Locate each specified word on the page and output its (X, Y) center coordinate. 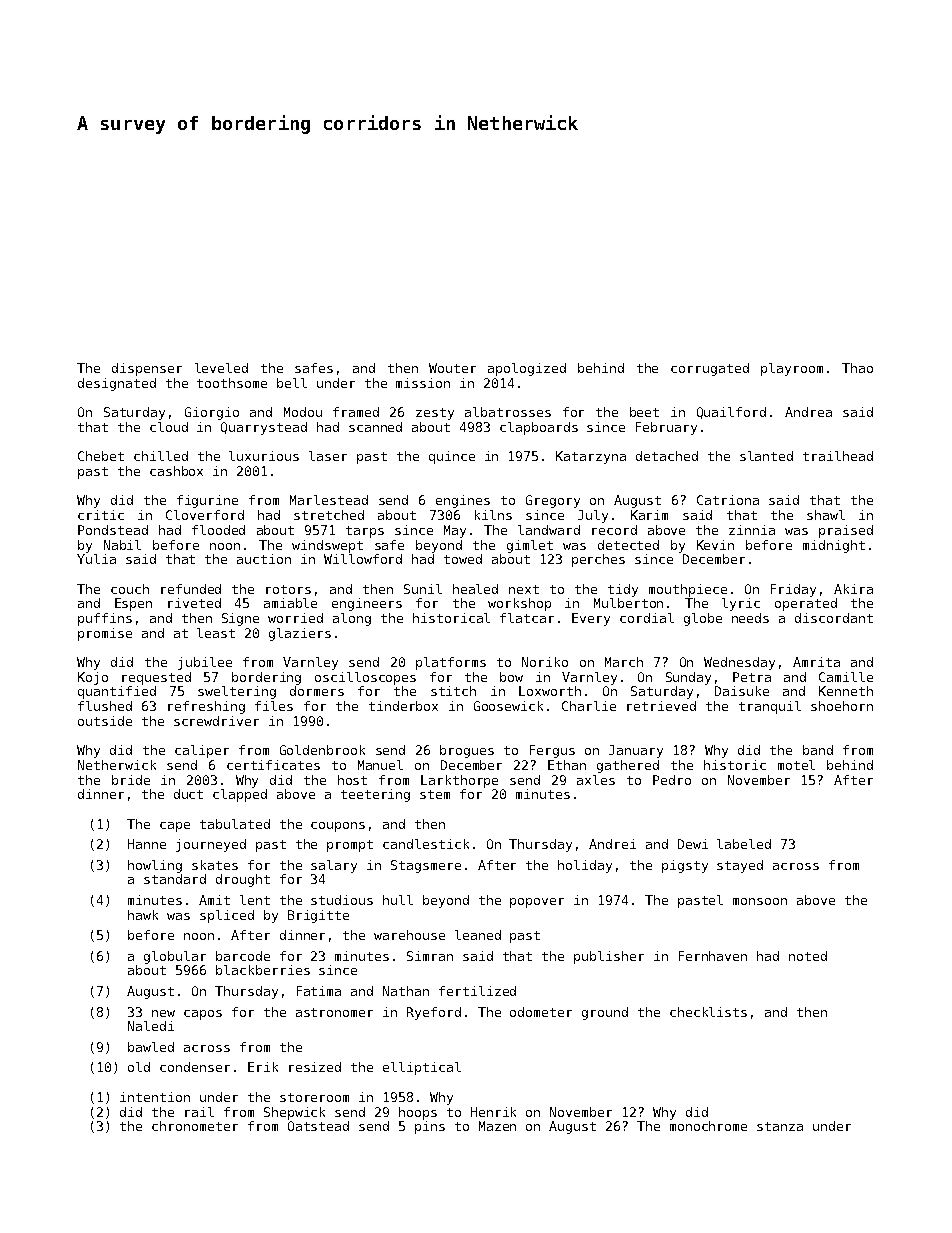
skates (215, 865)
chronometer (195, 1126)
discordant (834, 618)
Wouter (452, 368)
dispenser (147, 369)
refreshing (206, 707)
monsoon (760, 901)
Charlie (589, 706)
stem (435, 794)
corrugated (710, 369)
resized (315, 1067)
